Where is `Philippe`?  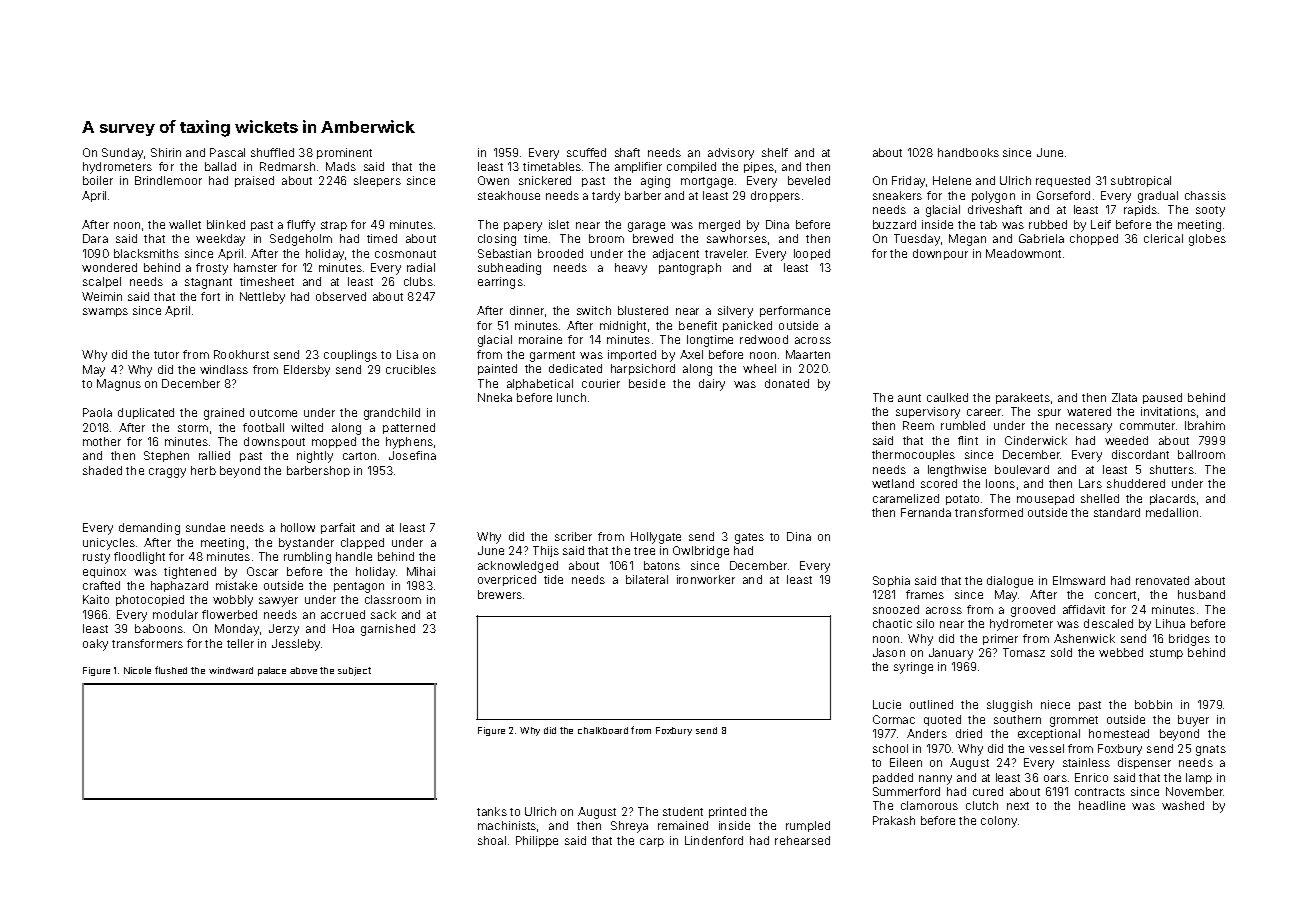
Philippe is located at coordinates (537, 841).
